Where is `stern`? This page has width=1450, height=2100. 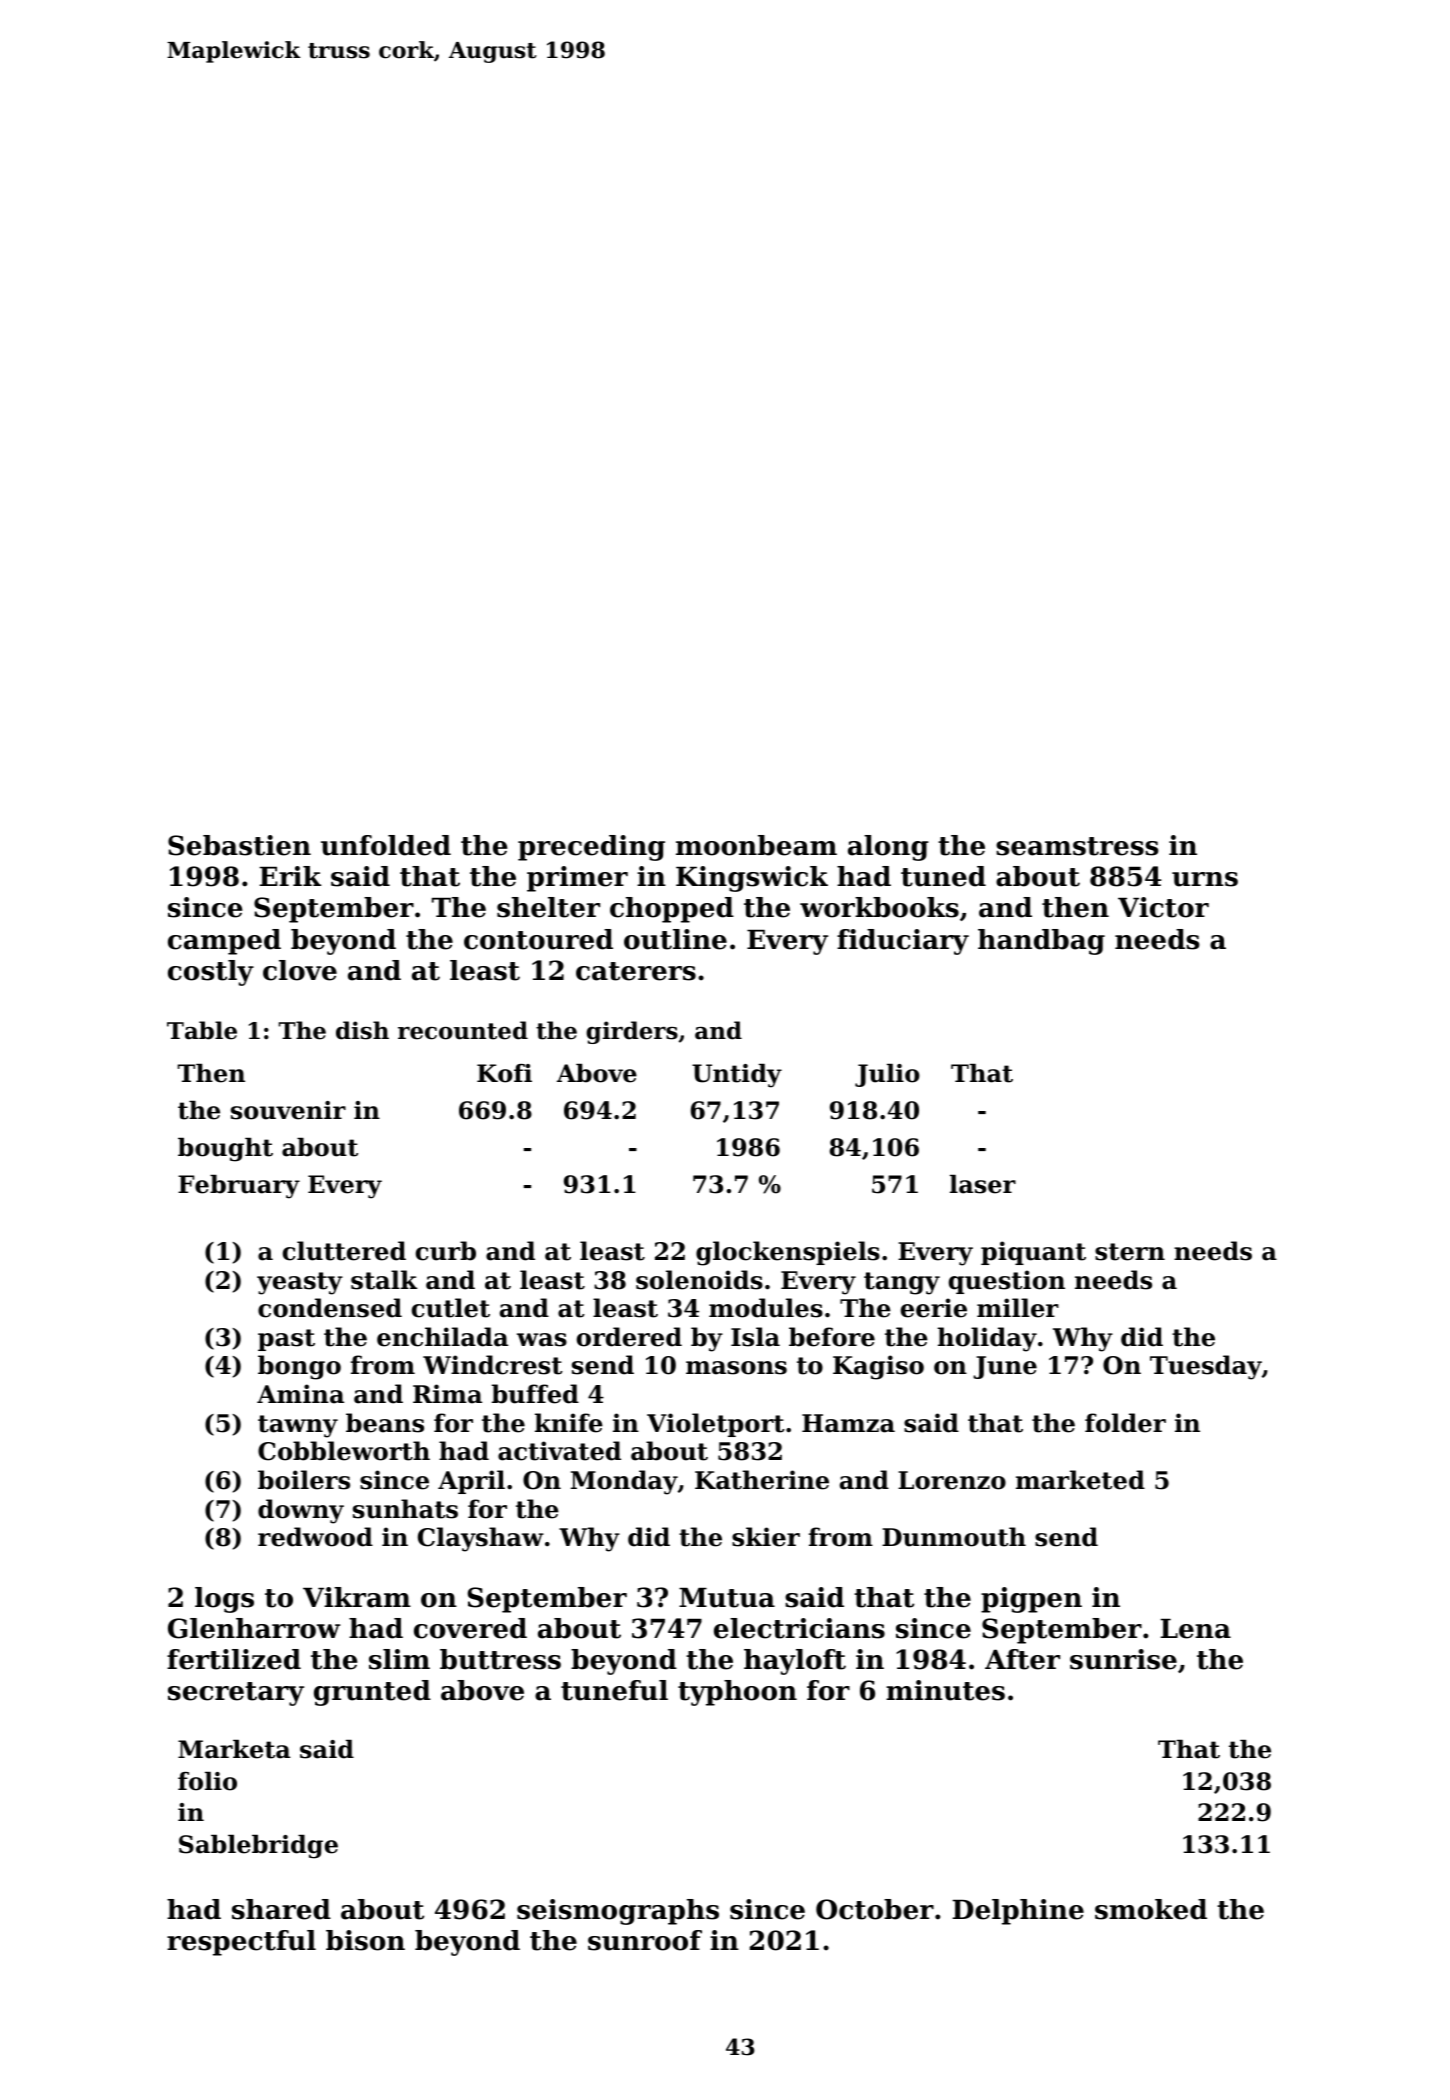
stern is located at coordinates (1130, 1252).
